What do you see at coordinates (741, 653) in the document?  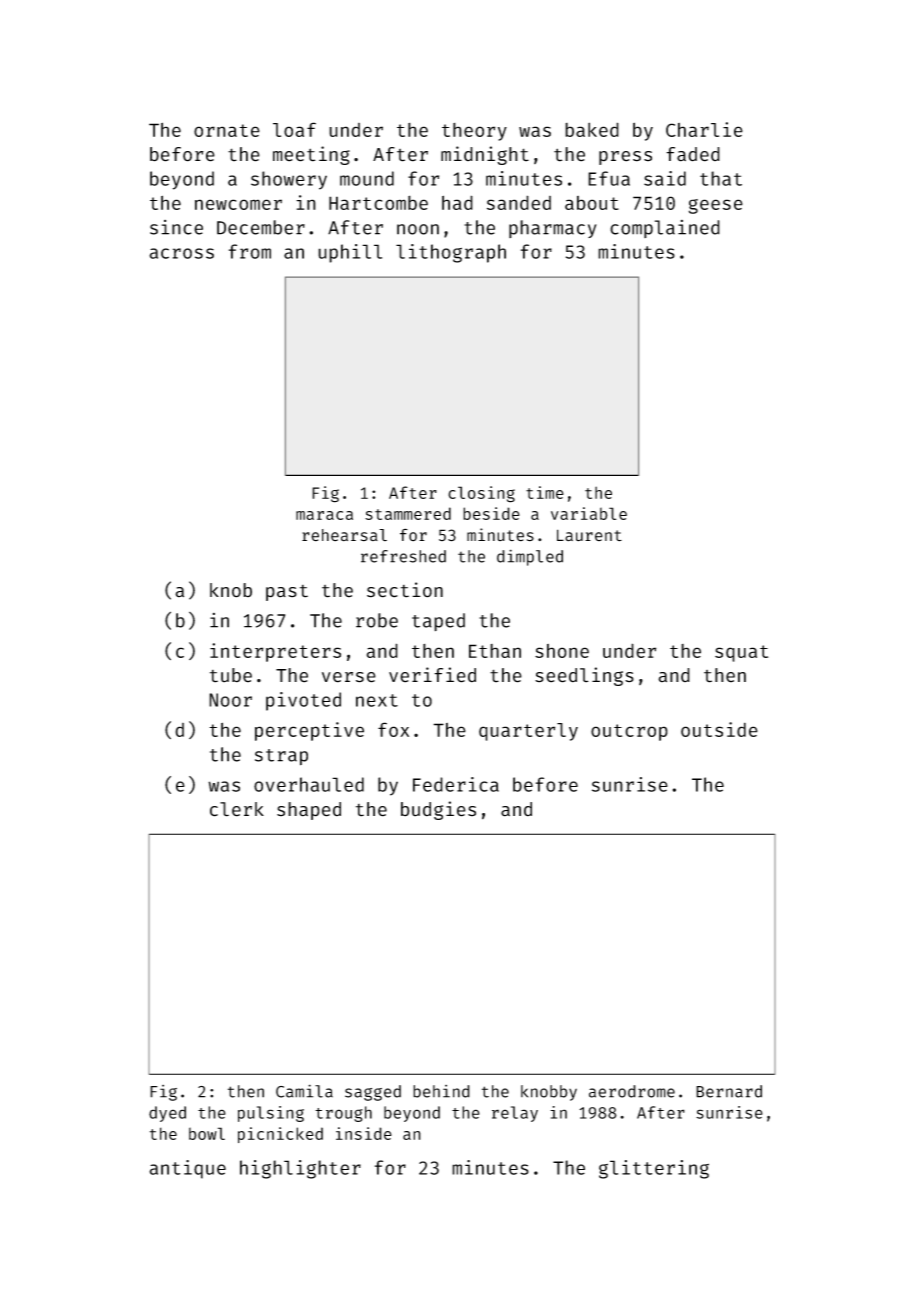 I see `squat` at bounding box center [741, 653].
